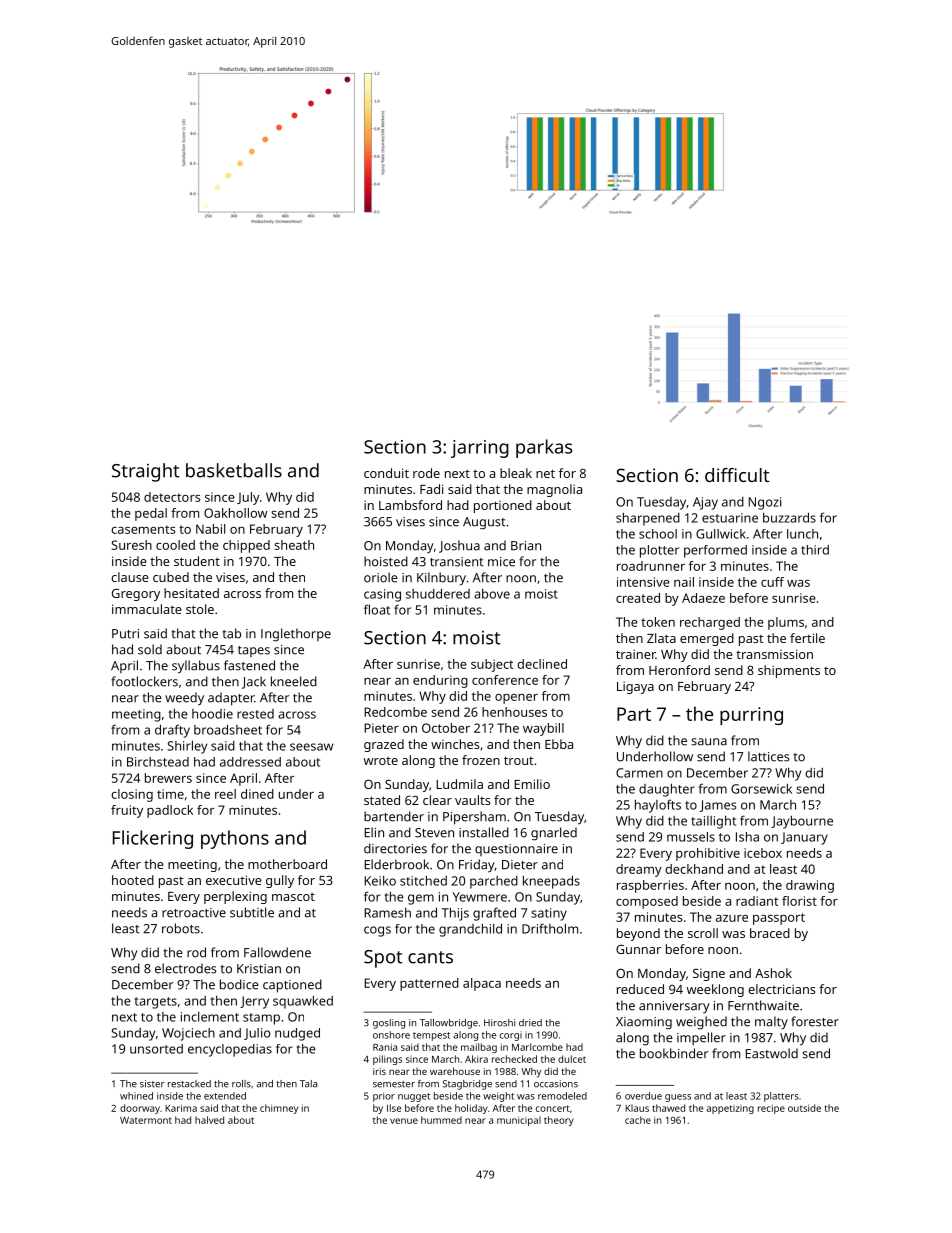  I want to click on composed, so click(647, 902).
